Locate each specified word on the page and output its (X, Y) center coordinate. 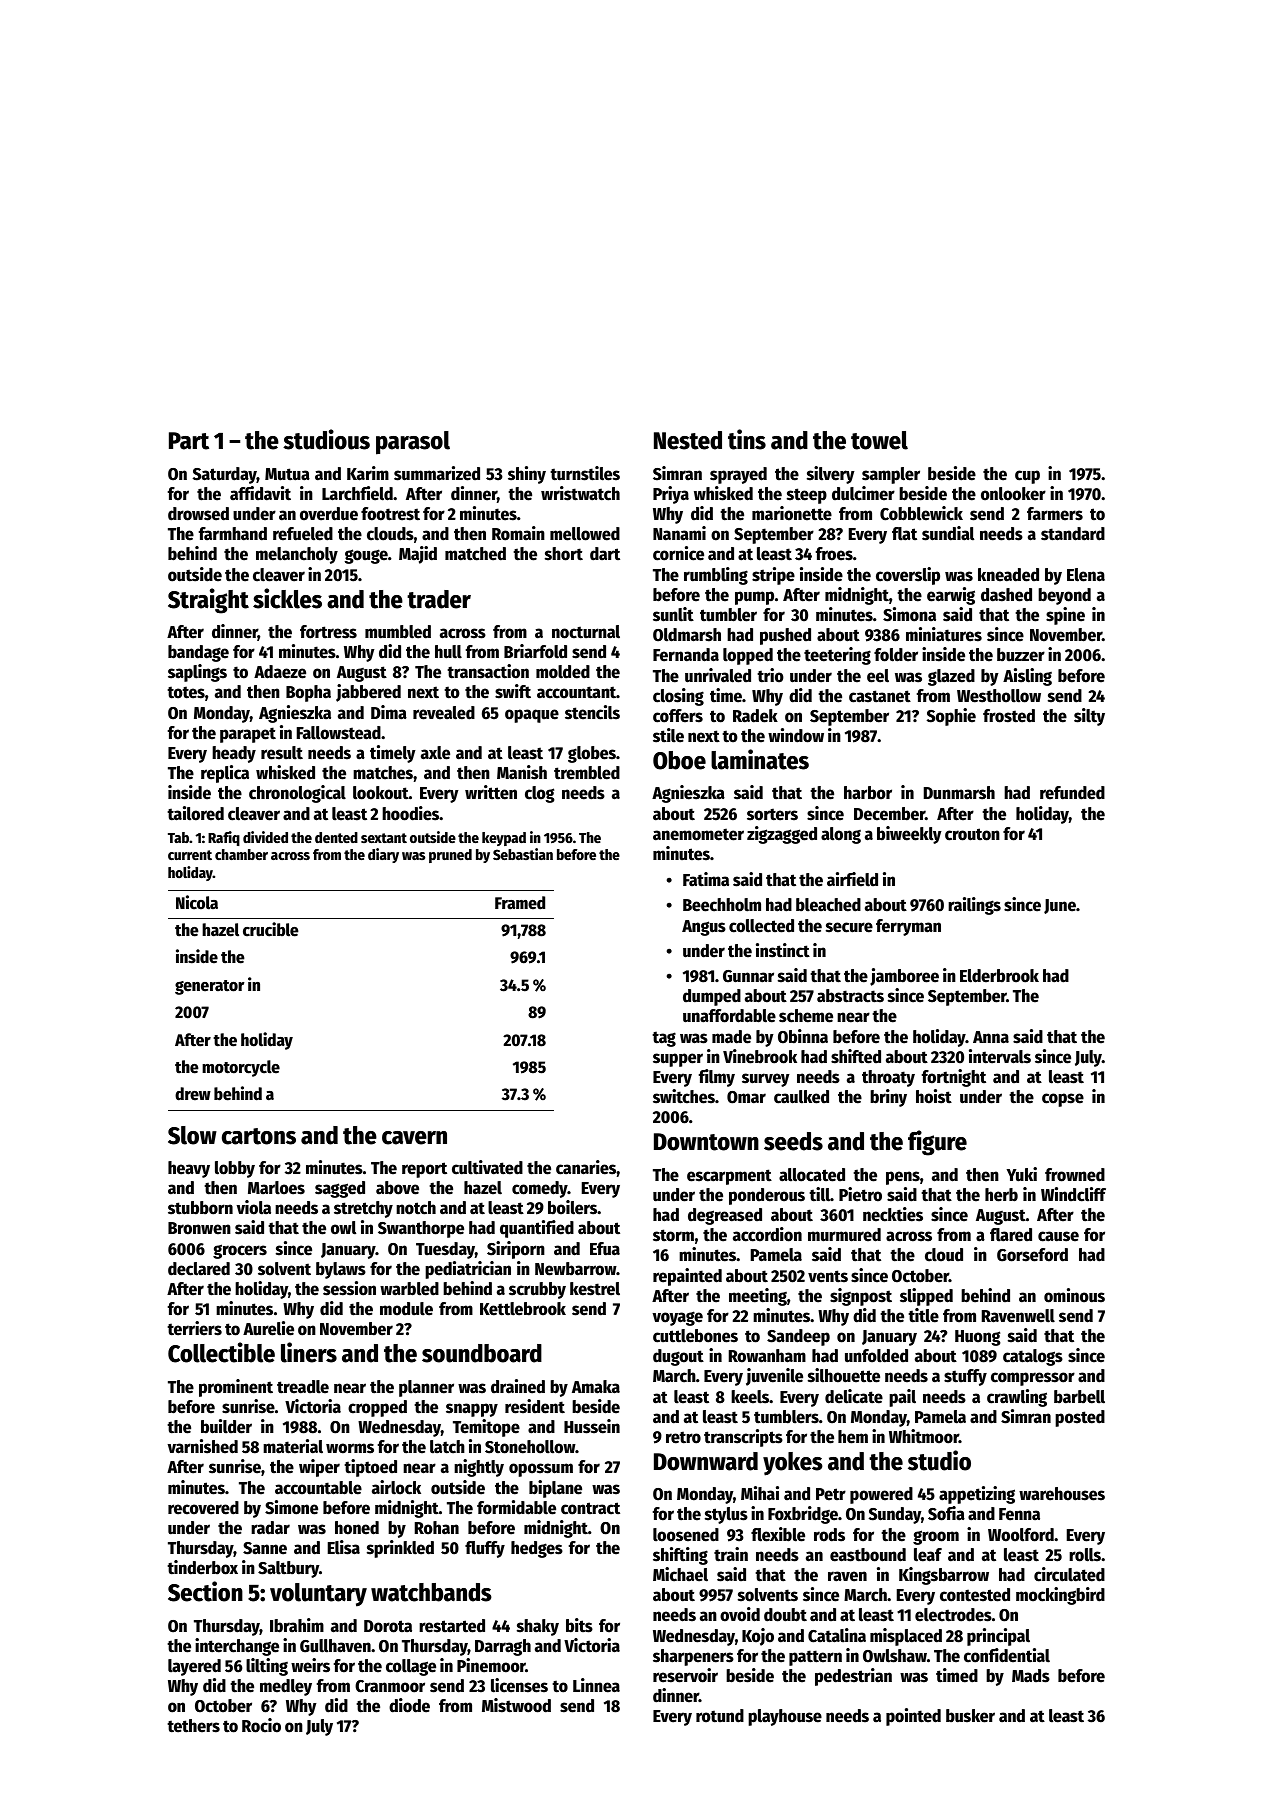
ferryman (908, 927)
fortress (328, 632)
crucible (271, 929)
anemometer (698, 834)
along (841, 835)
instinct (783, 950)
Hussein (592, 1426)
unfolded (876, 1356)
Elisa (344, 1547)
